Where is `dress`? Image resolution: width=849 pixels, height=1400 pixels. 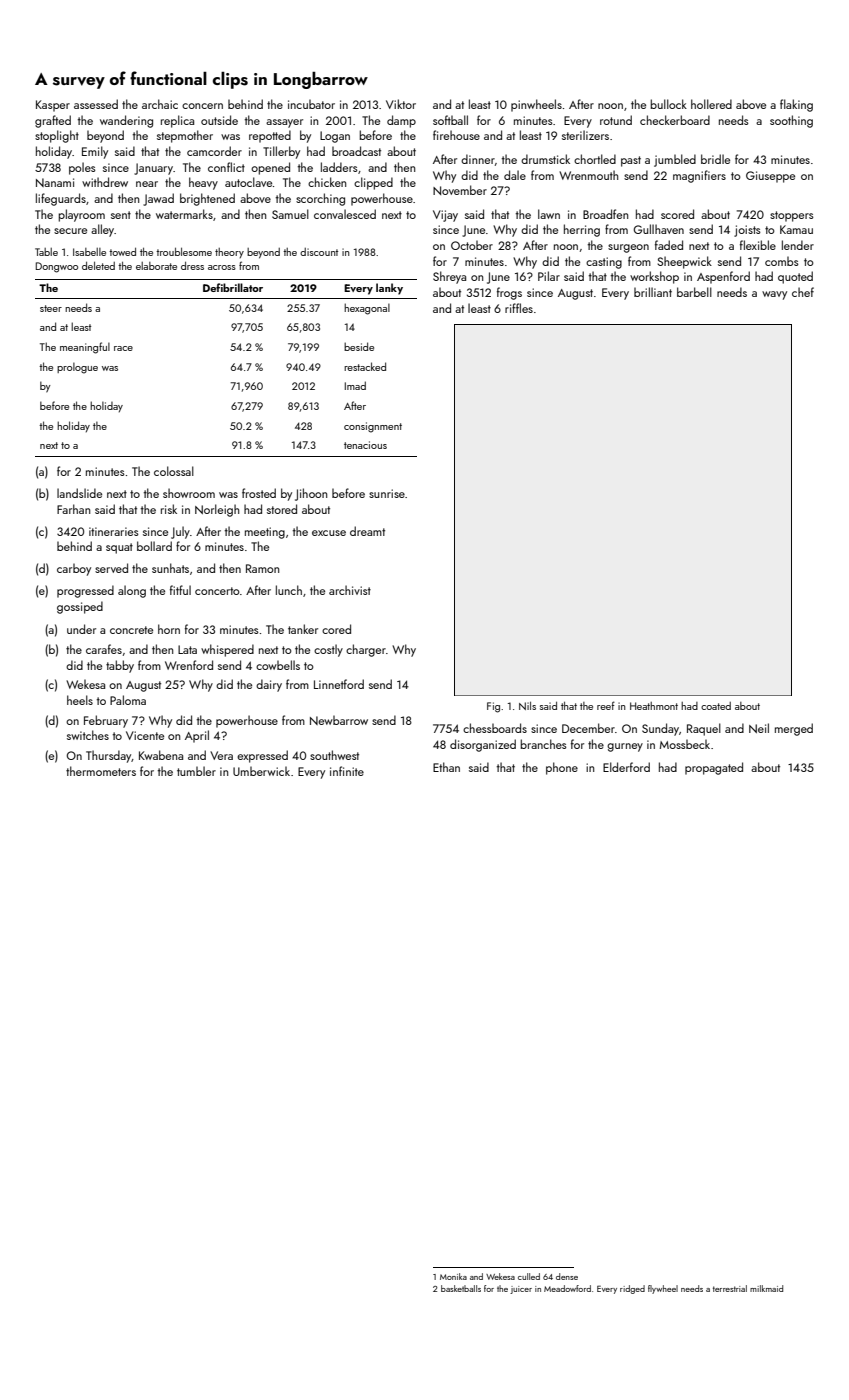 dress is located at coordinates (192, 266).
